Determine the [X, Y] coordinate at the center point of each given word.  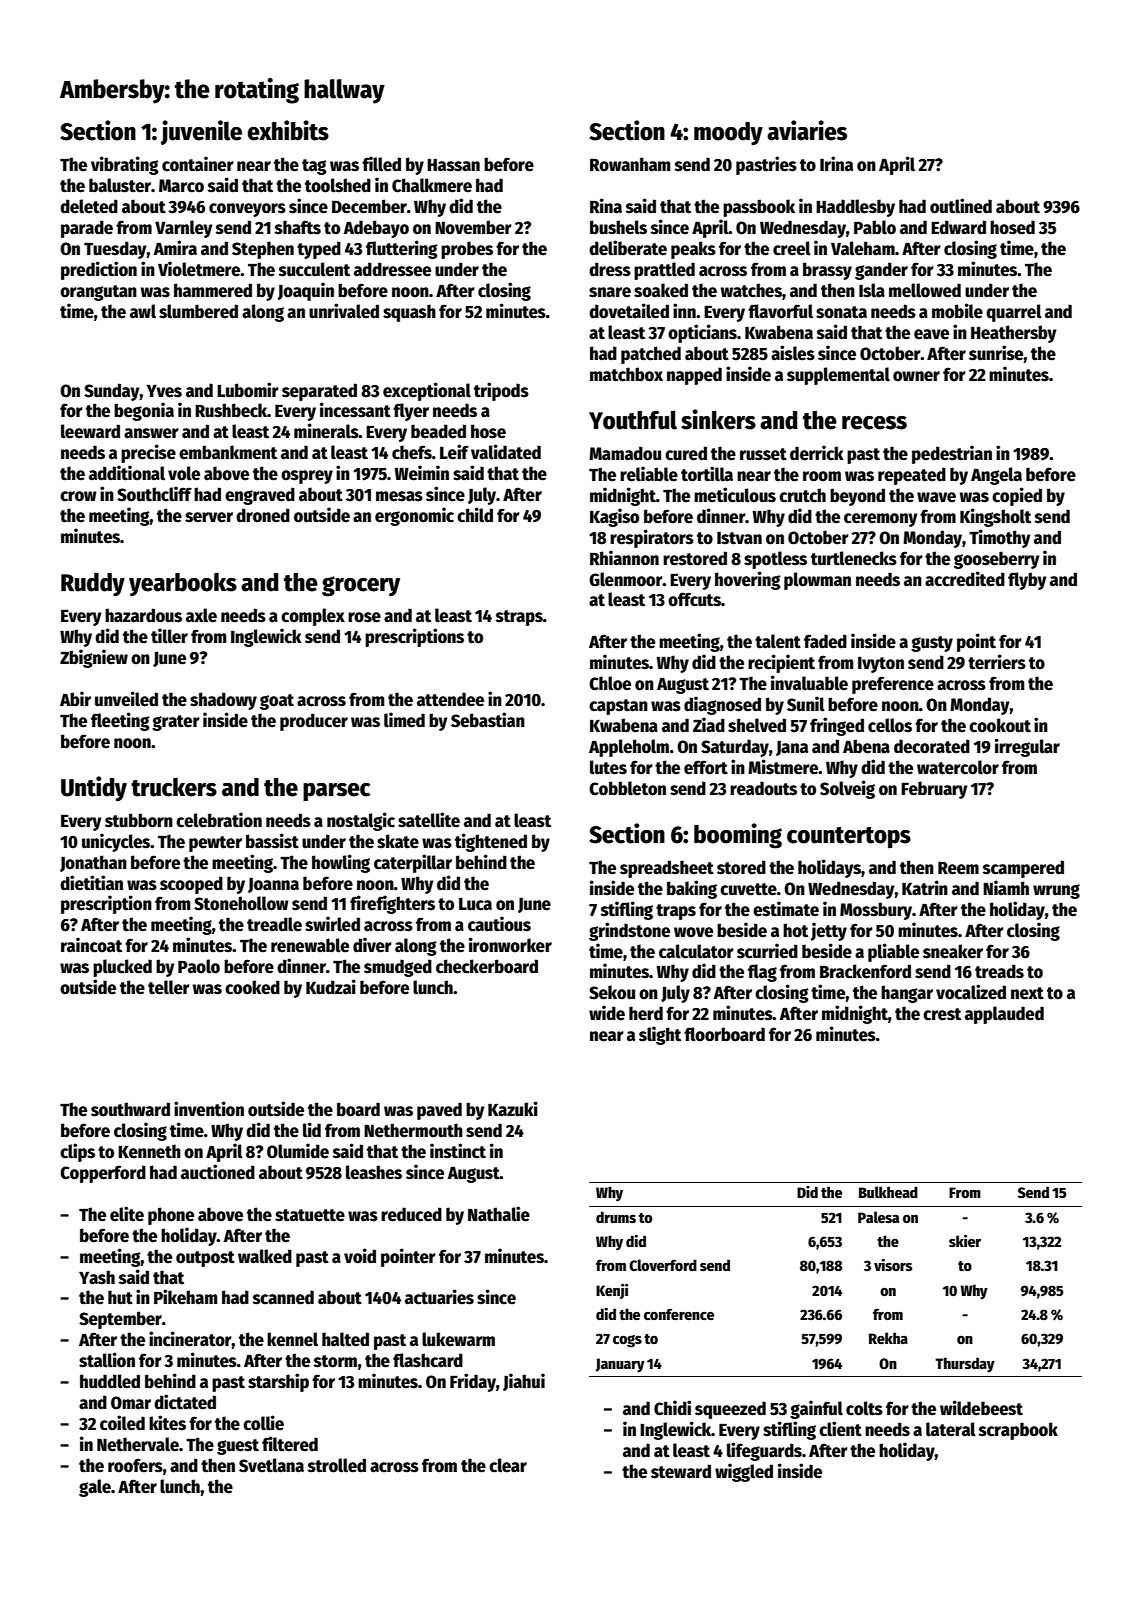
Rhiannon [624, 558]
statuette [310, 1215]
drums [616, 1217]
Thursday [965, 1365]
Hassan [453, 165]
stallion [107, 1360]
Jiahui [524, 1382]
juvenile [201, 132]
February [934, 790]
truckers [174, 787]
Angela [996, 476]
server [209, 517]
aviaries [807, 130]
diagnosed [722, 705]
